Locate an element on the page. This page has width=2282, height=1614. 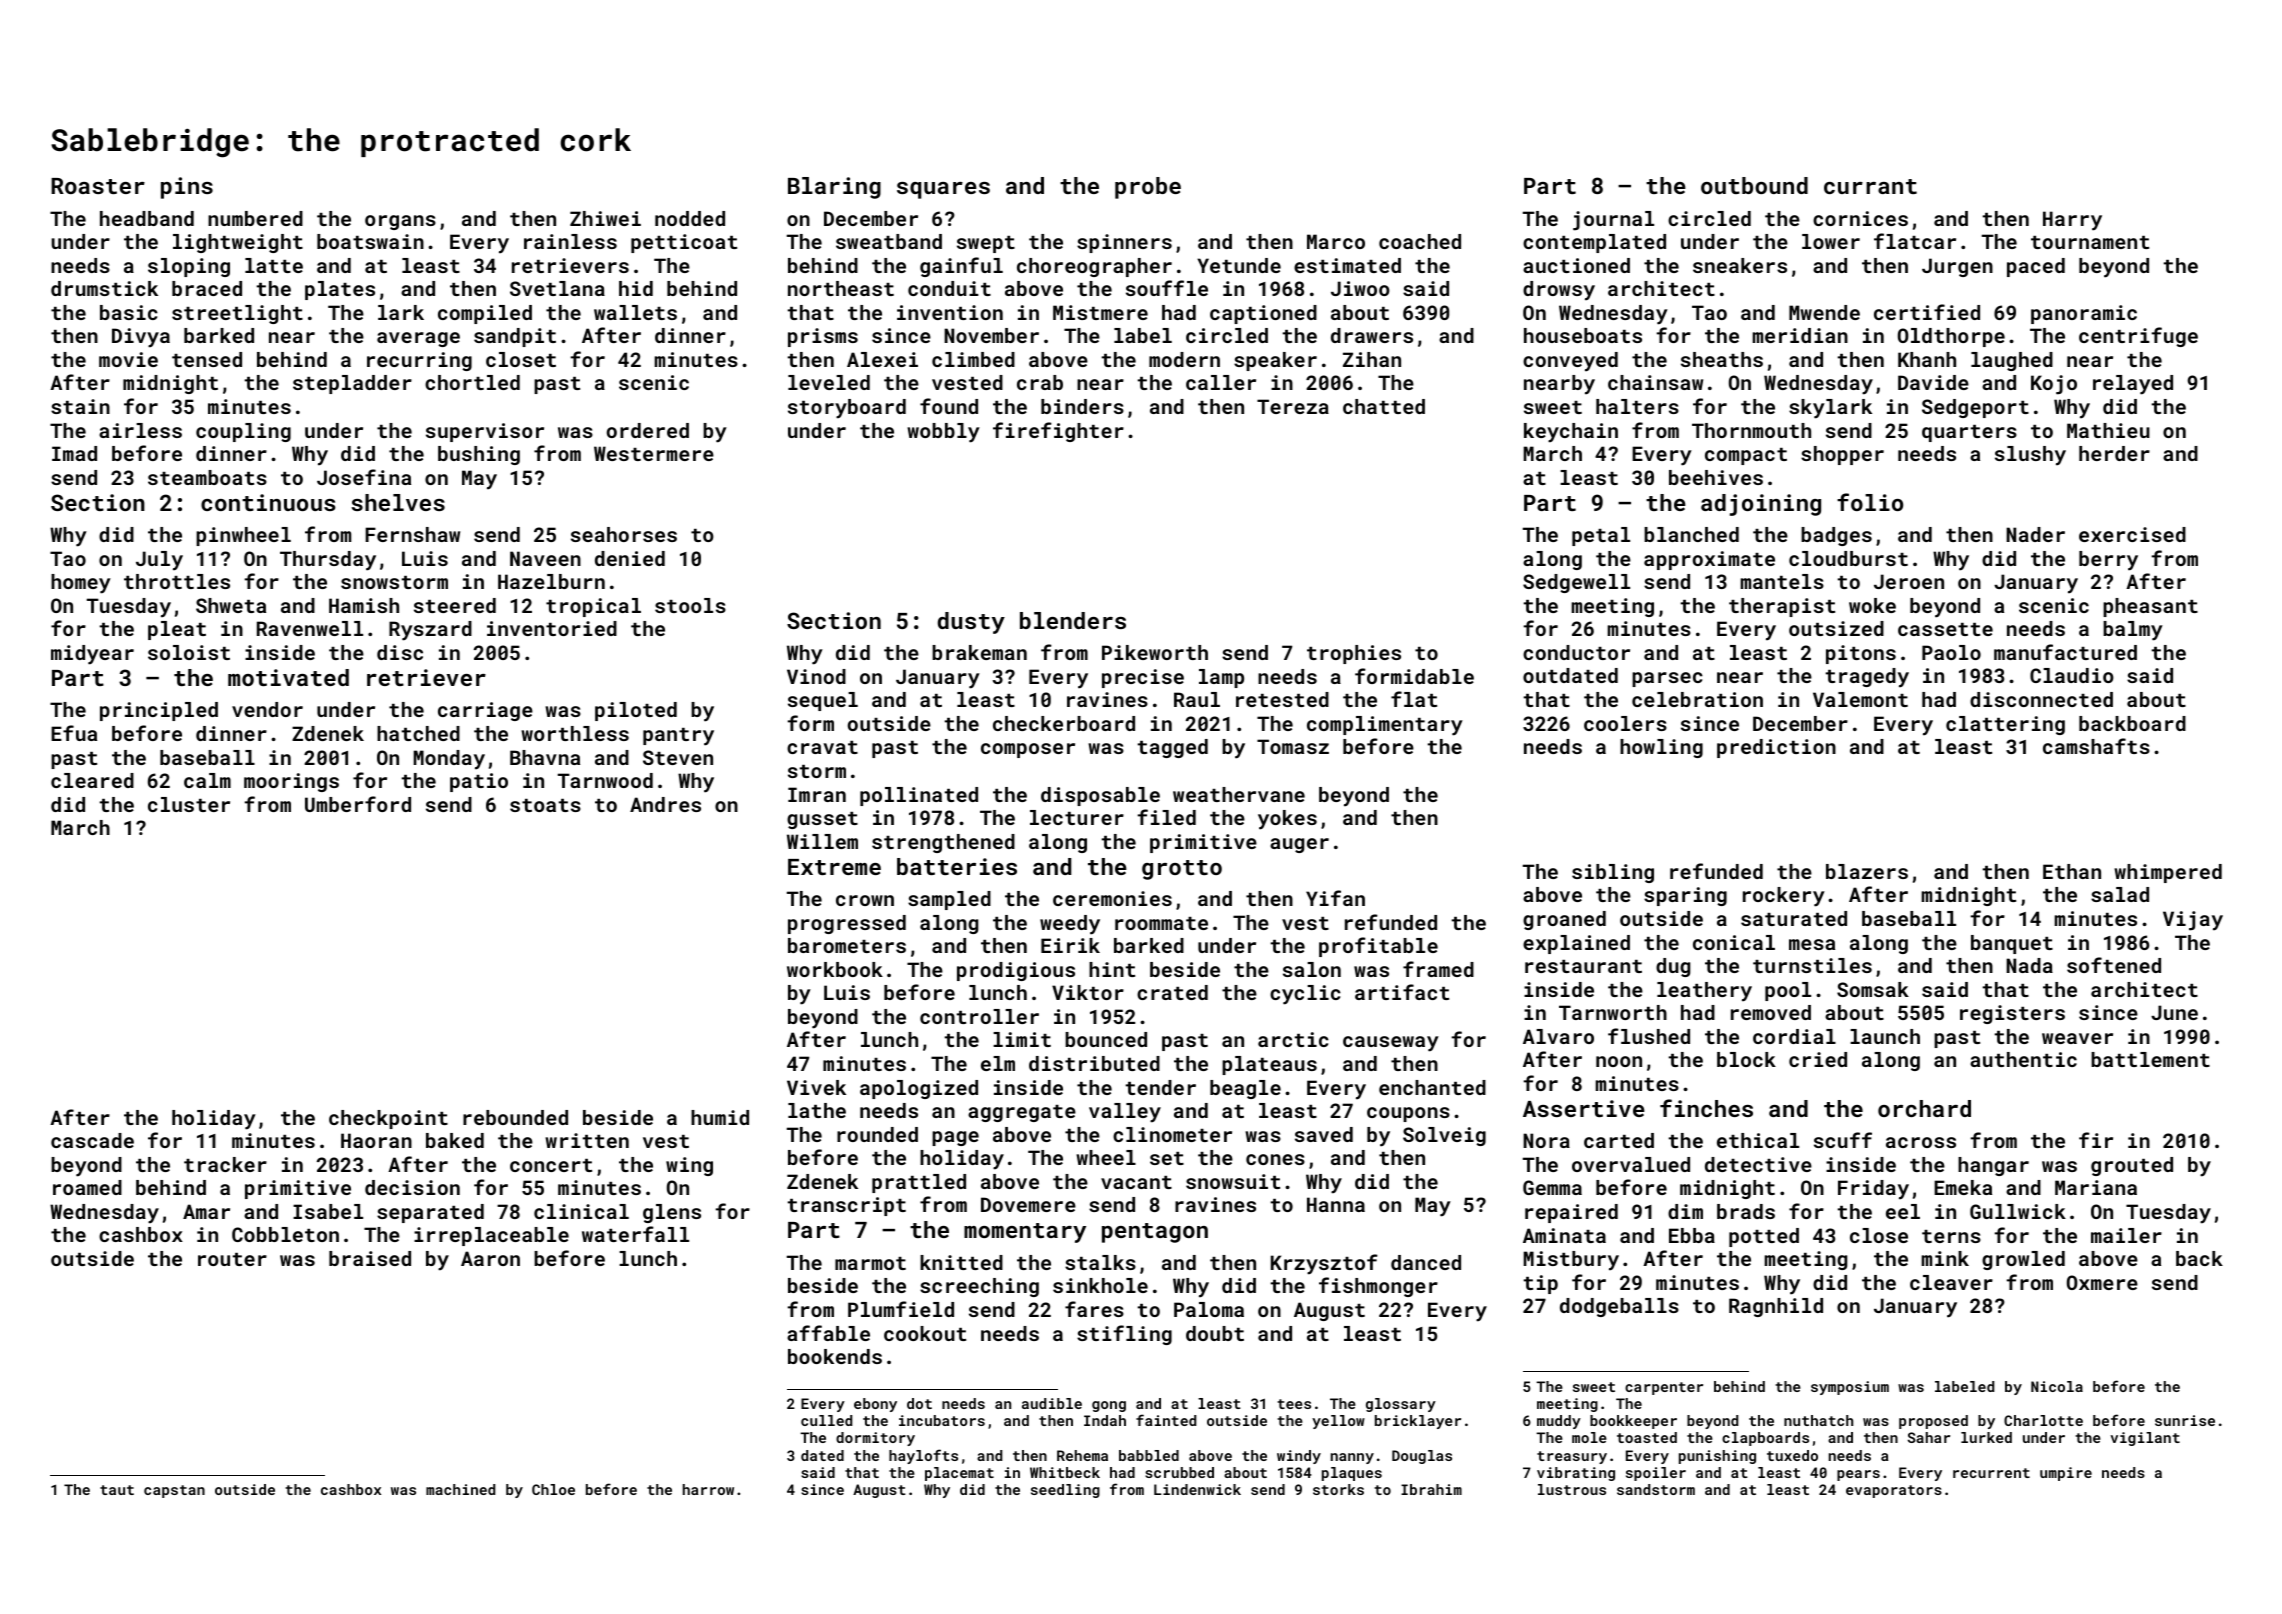
cluster is located at coordinates (189, 804).
